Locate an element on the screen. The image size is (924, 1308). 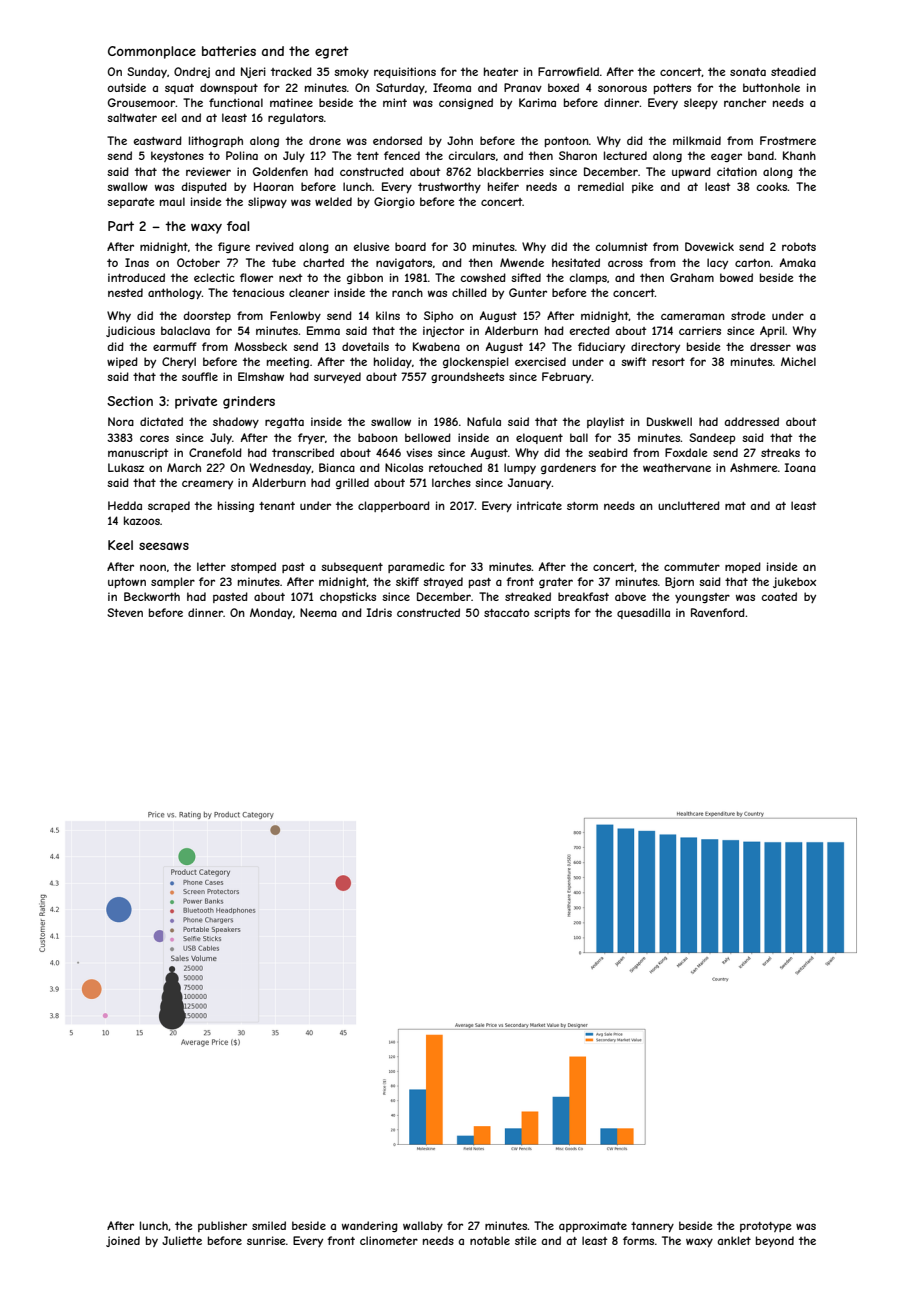
quesadilla is located at coordinates (643, 613).
